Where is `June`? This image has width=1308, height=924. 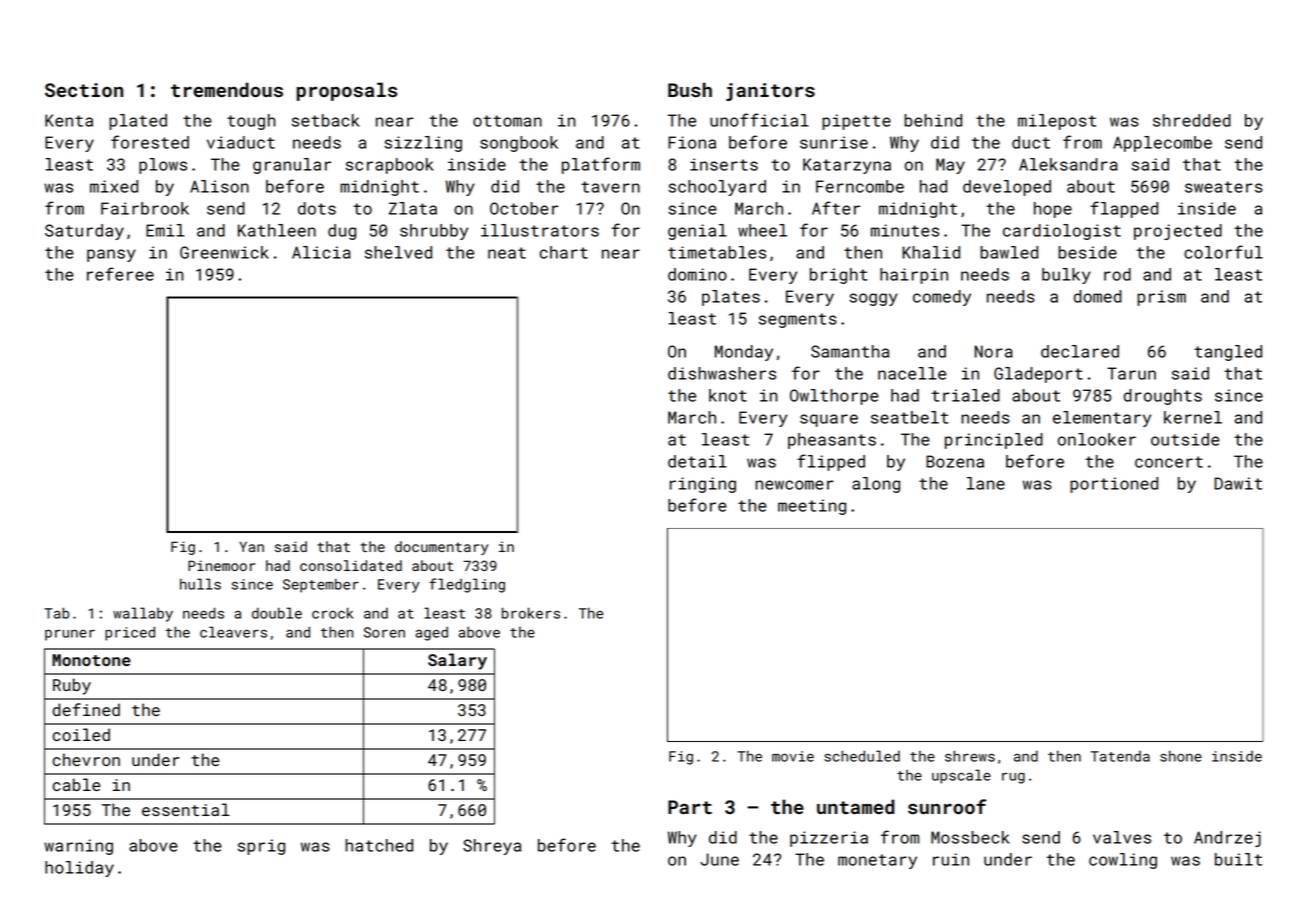
June is located at coordinates (719, 859).
